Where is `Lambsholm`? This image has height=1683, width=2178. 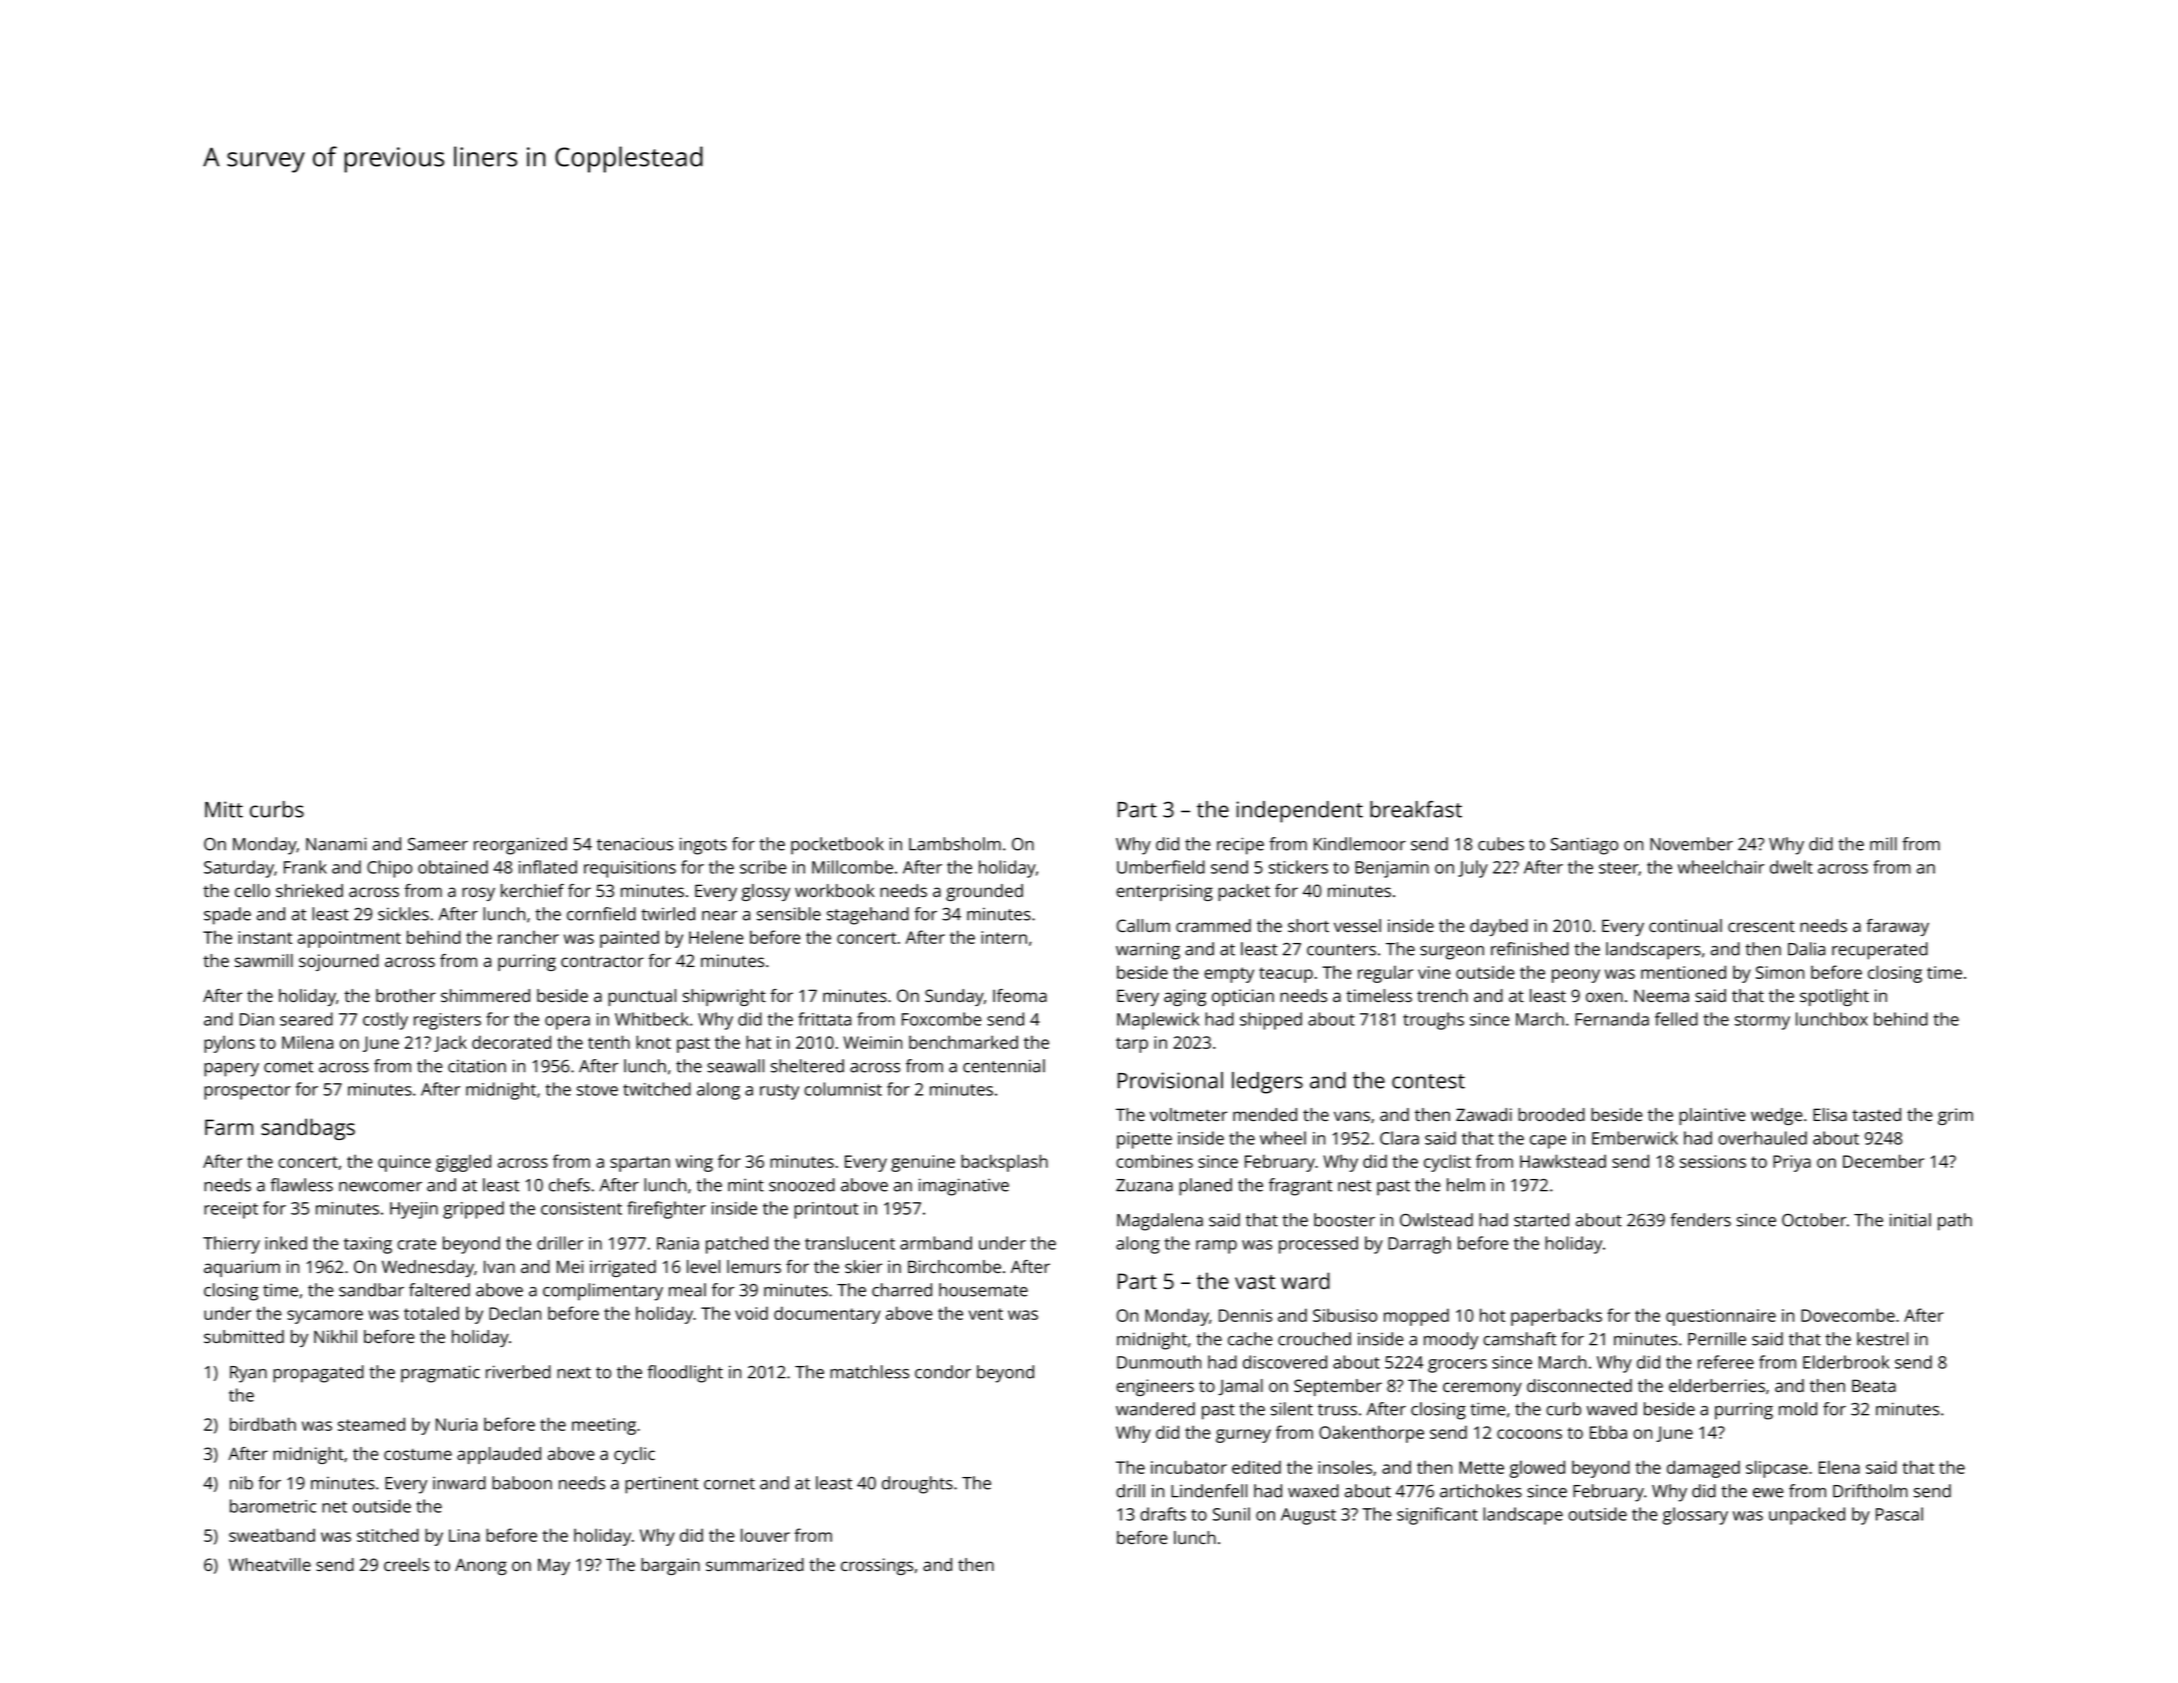 Lambsholm is located at coordinates (955, 844).
